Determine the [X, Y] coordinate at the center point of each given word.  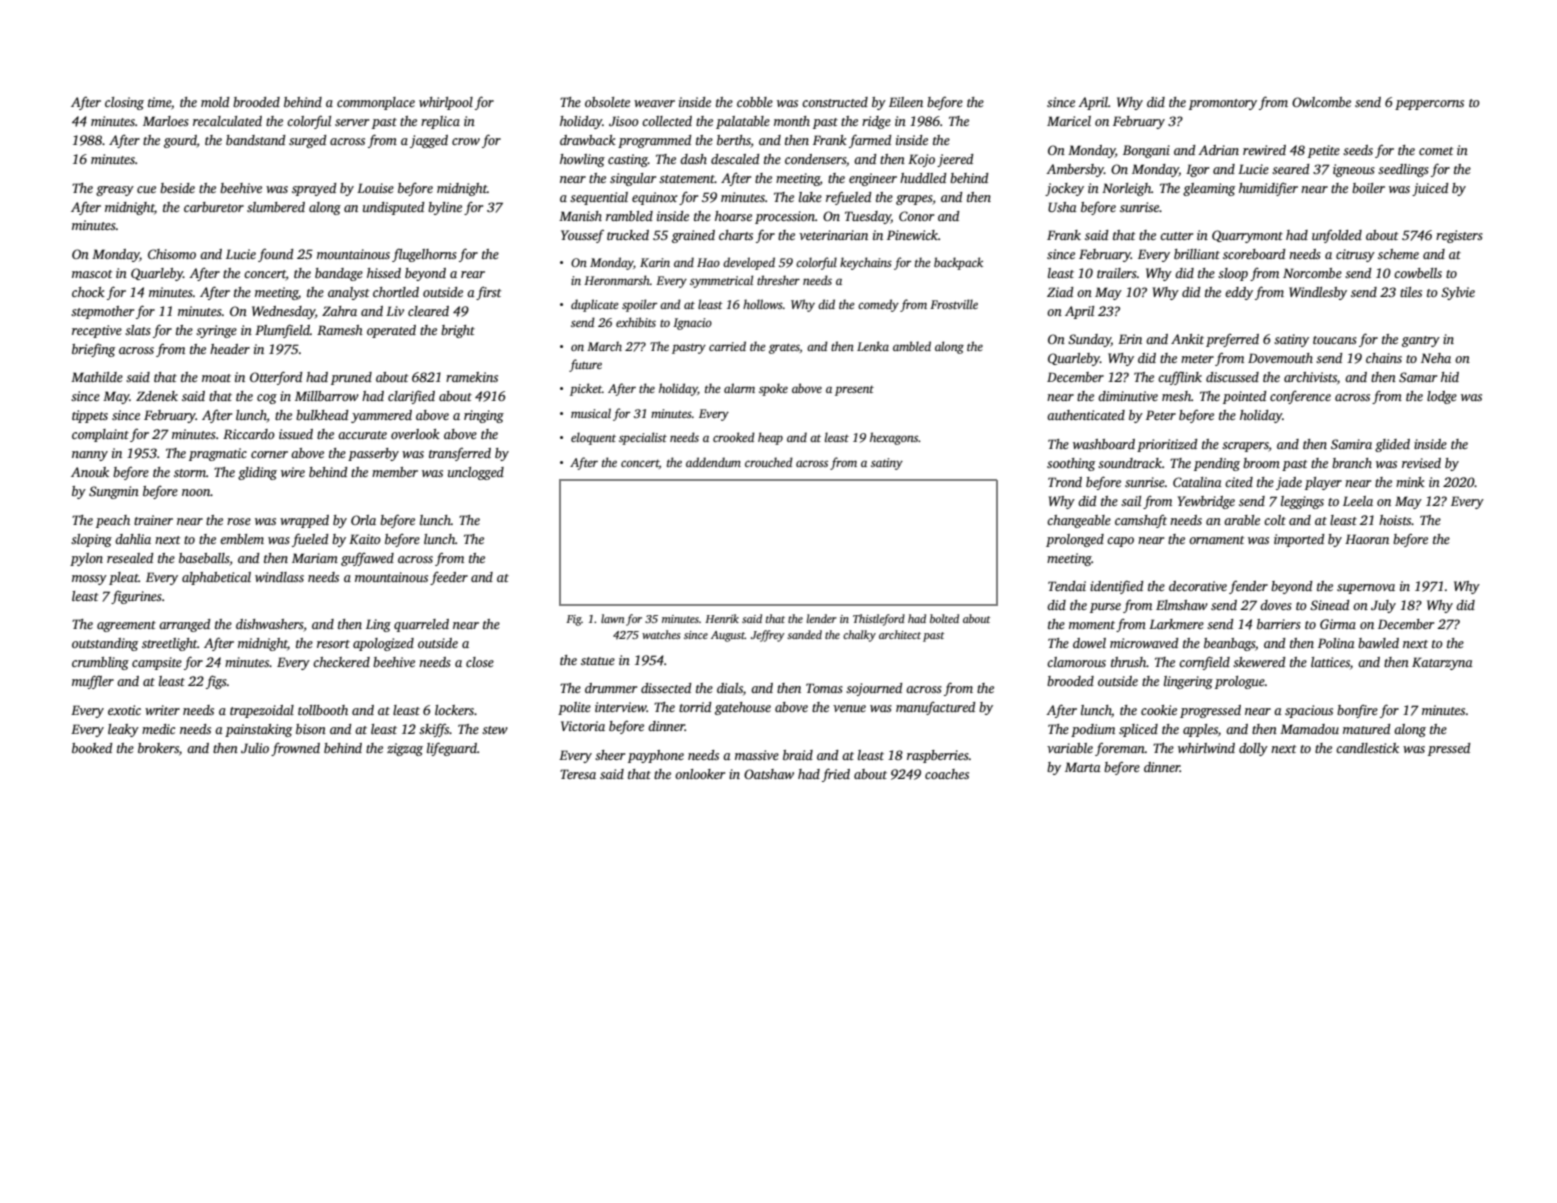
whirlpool [446, 103]
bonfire [1357, 711]
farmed [870, 141]
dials [730, 688]
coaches [947, 774]
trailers [1117, 273]
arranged [185, 625]
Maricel [1069, 121]
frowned [295, 749]
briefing [93, 350]
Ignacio [692, 324]
